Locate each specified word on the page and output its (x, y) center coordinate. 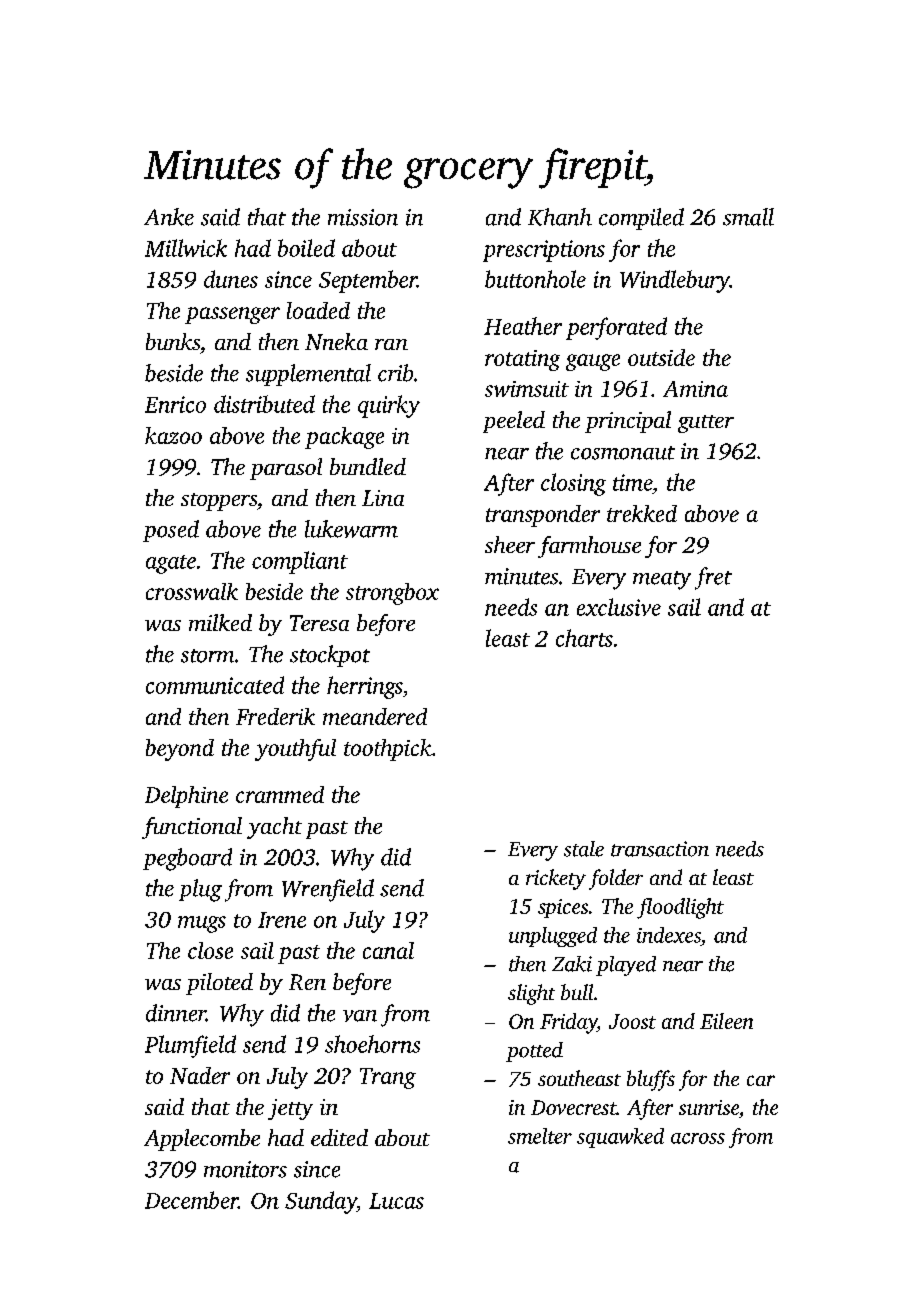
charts (584, 638)
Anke (169, 217)
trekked (642, 513)
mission (363, 217)
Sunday (321, 1202)
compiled (641, 219)
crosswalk (192, 591)
